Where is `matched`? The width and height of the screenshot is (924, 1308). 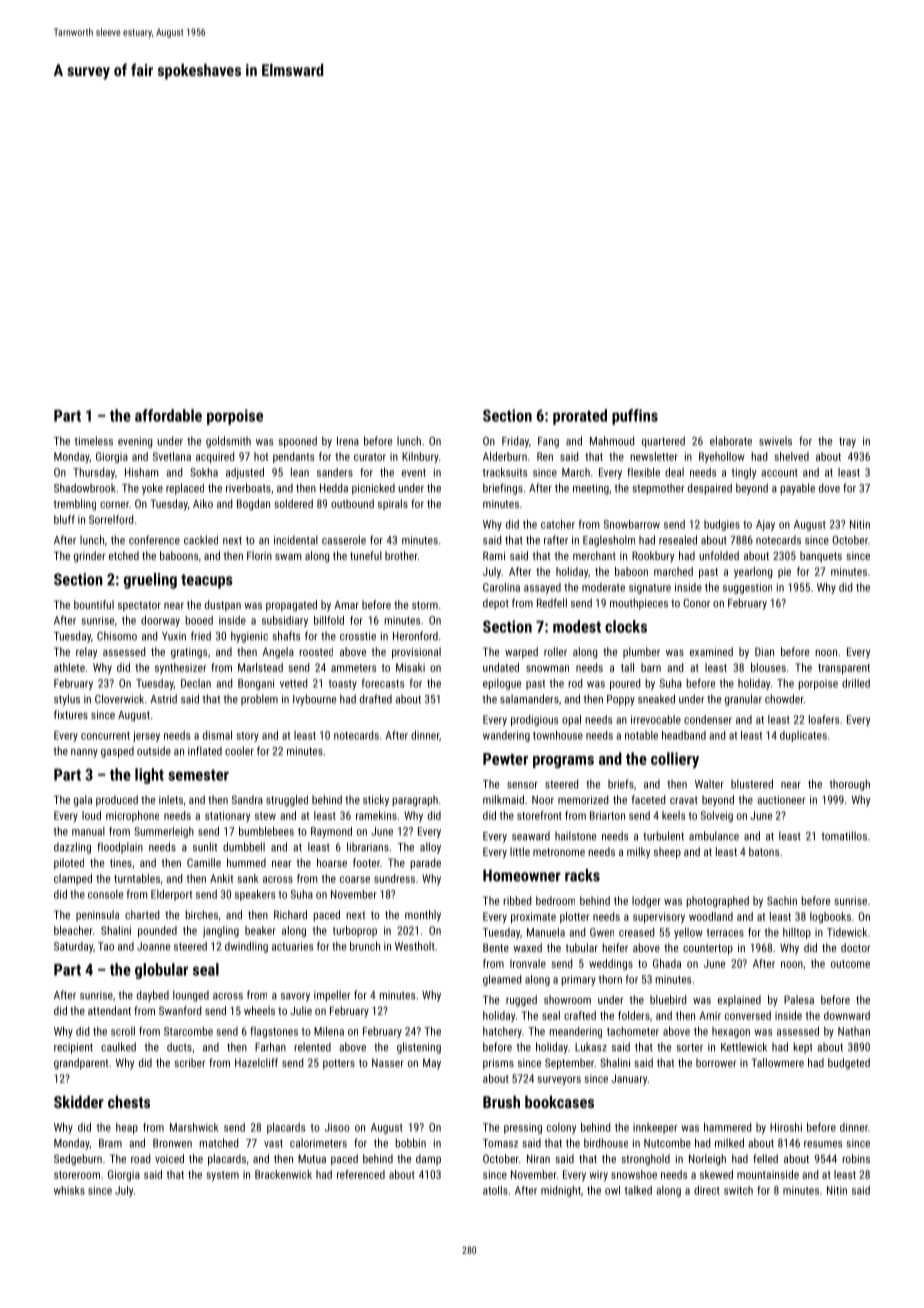 matched is located at coordinates (219, 1143).
